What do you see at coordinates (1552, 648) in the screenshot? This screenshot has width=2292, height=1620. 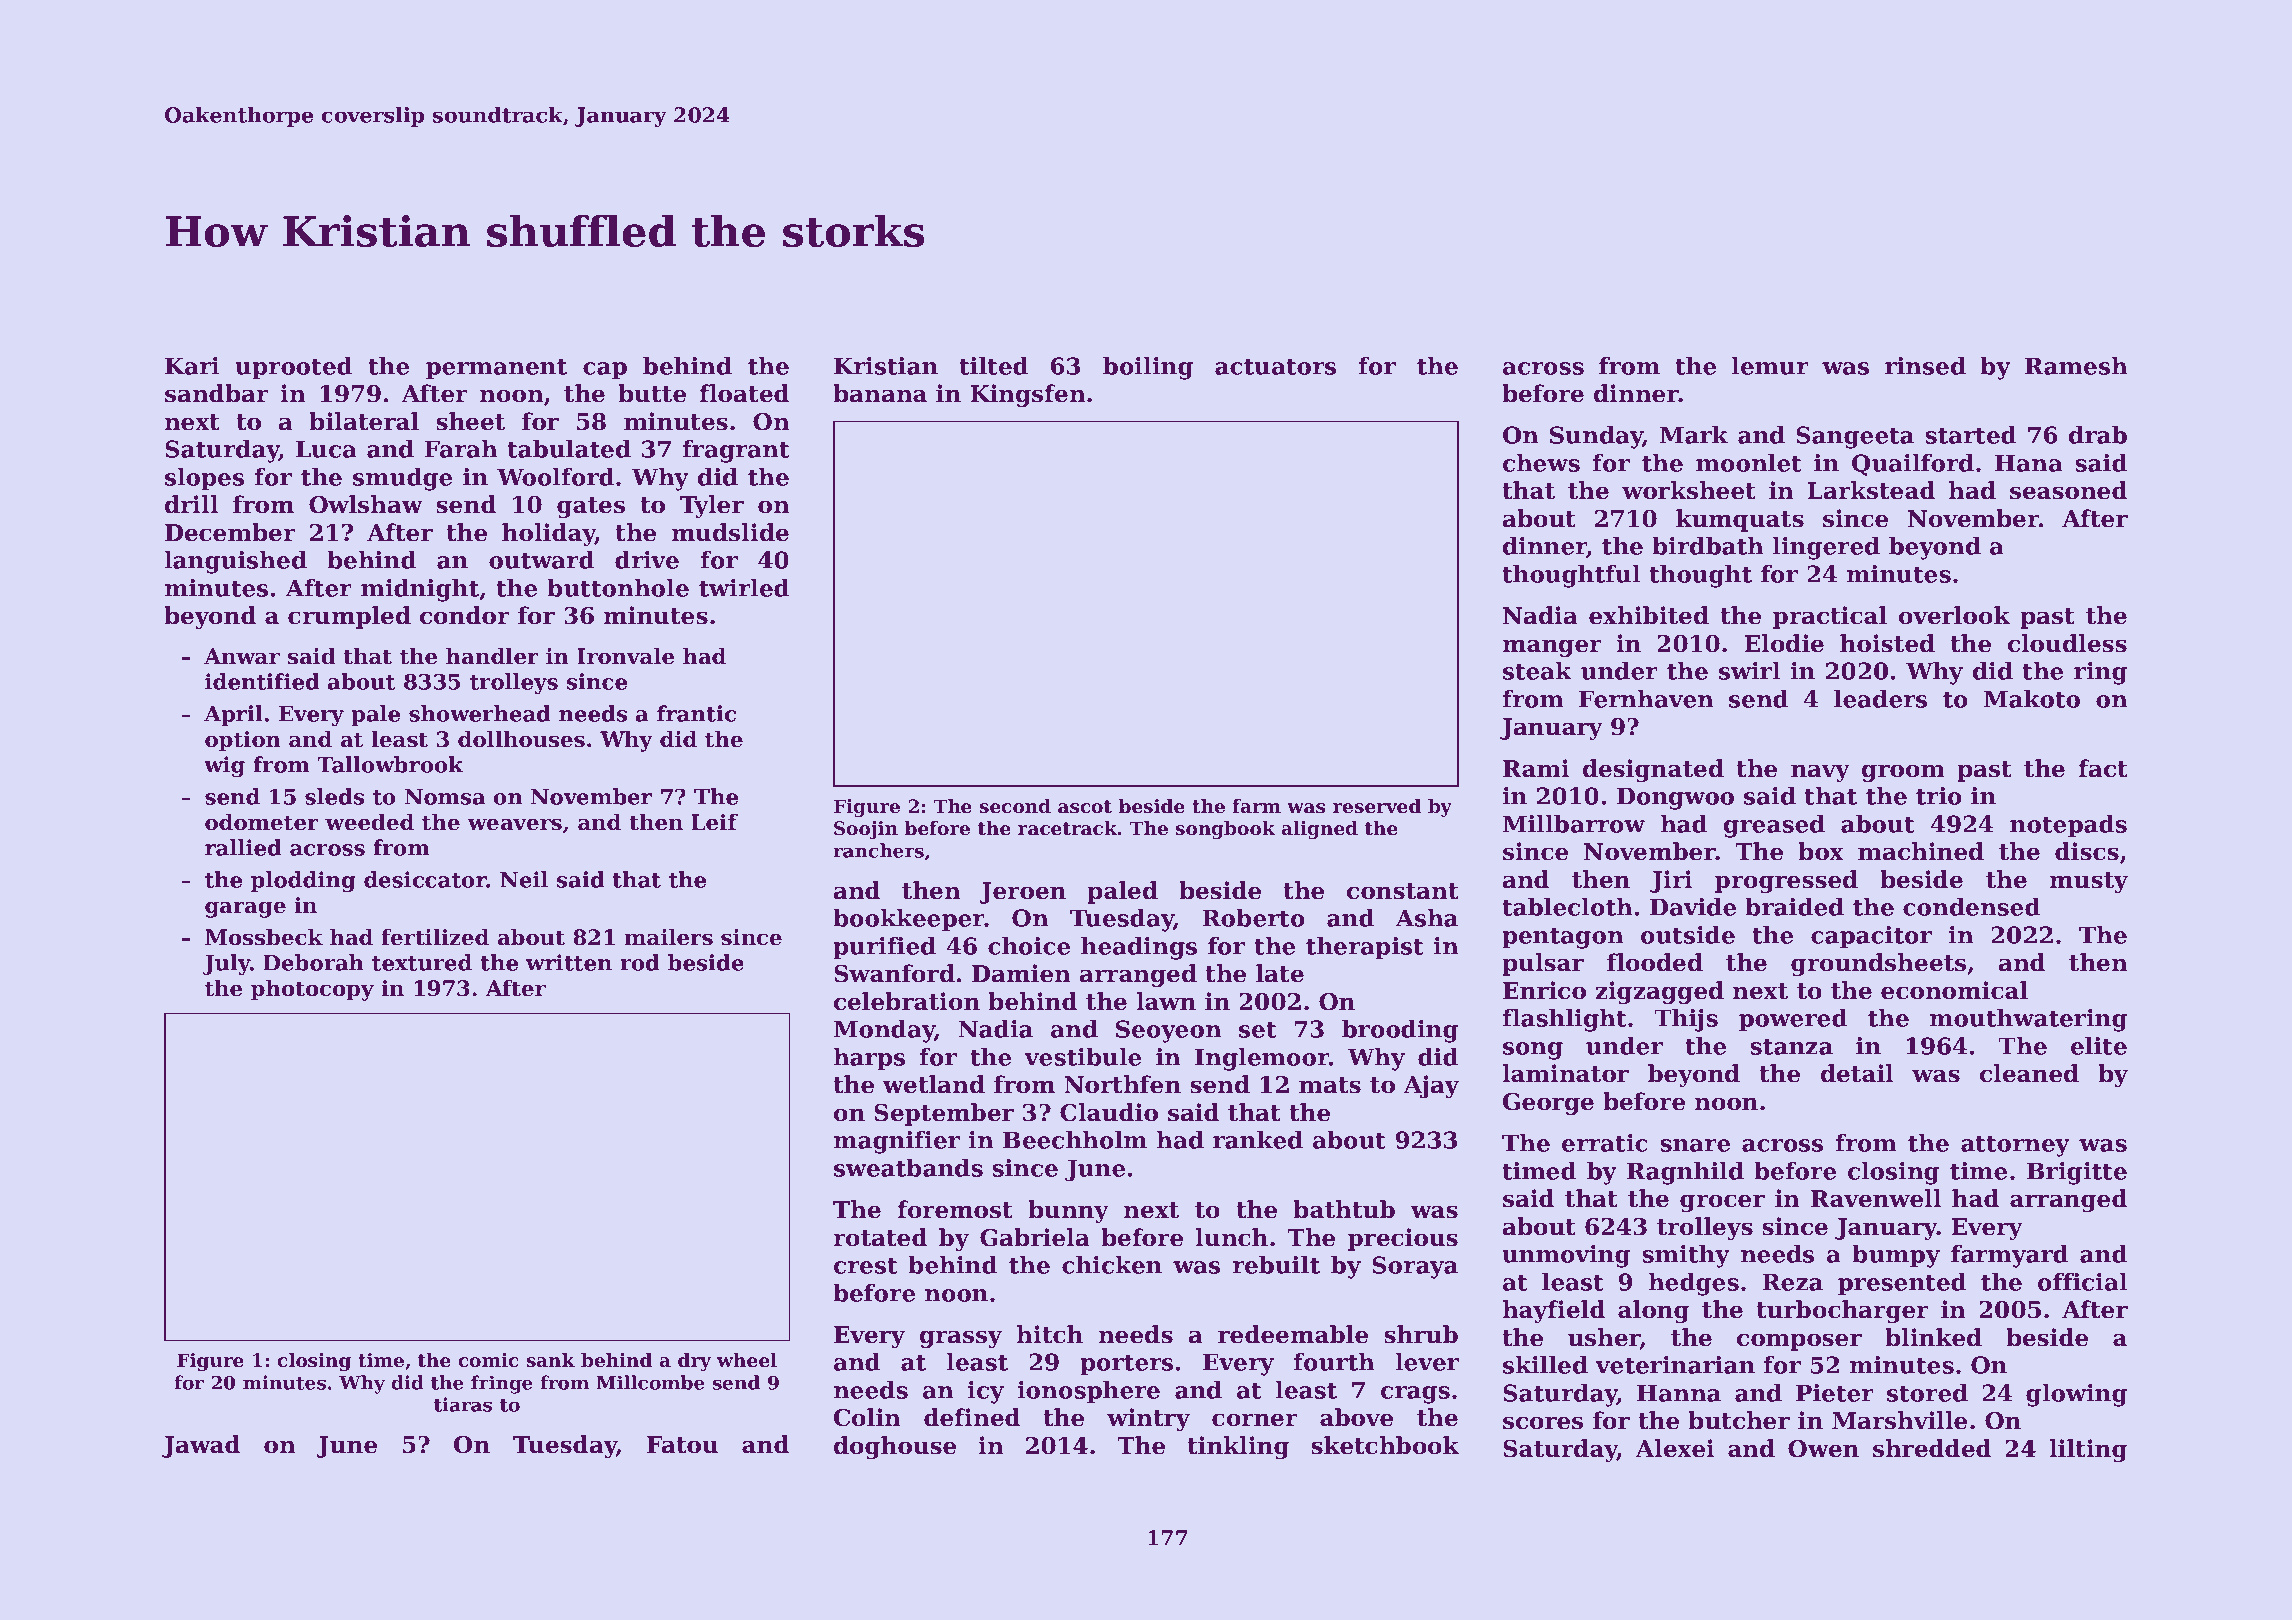 I see `manger` at bounding box center [1552, 648].
